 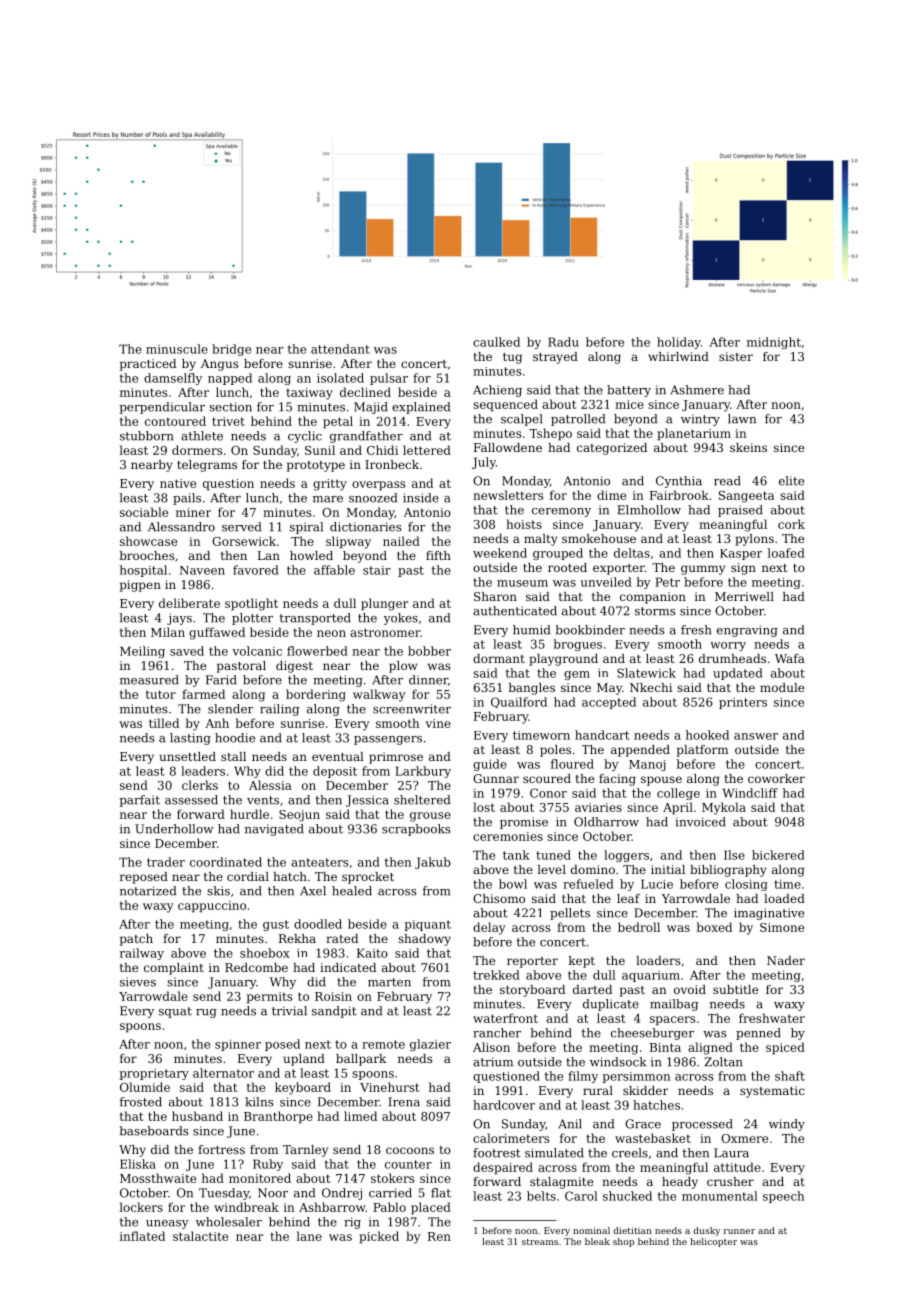 I want to click on glazier, so click(x=430, y=1045).
